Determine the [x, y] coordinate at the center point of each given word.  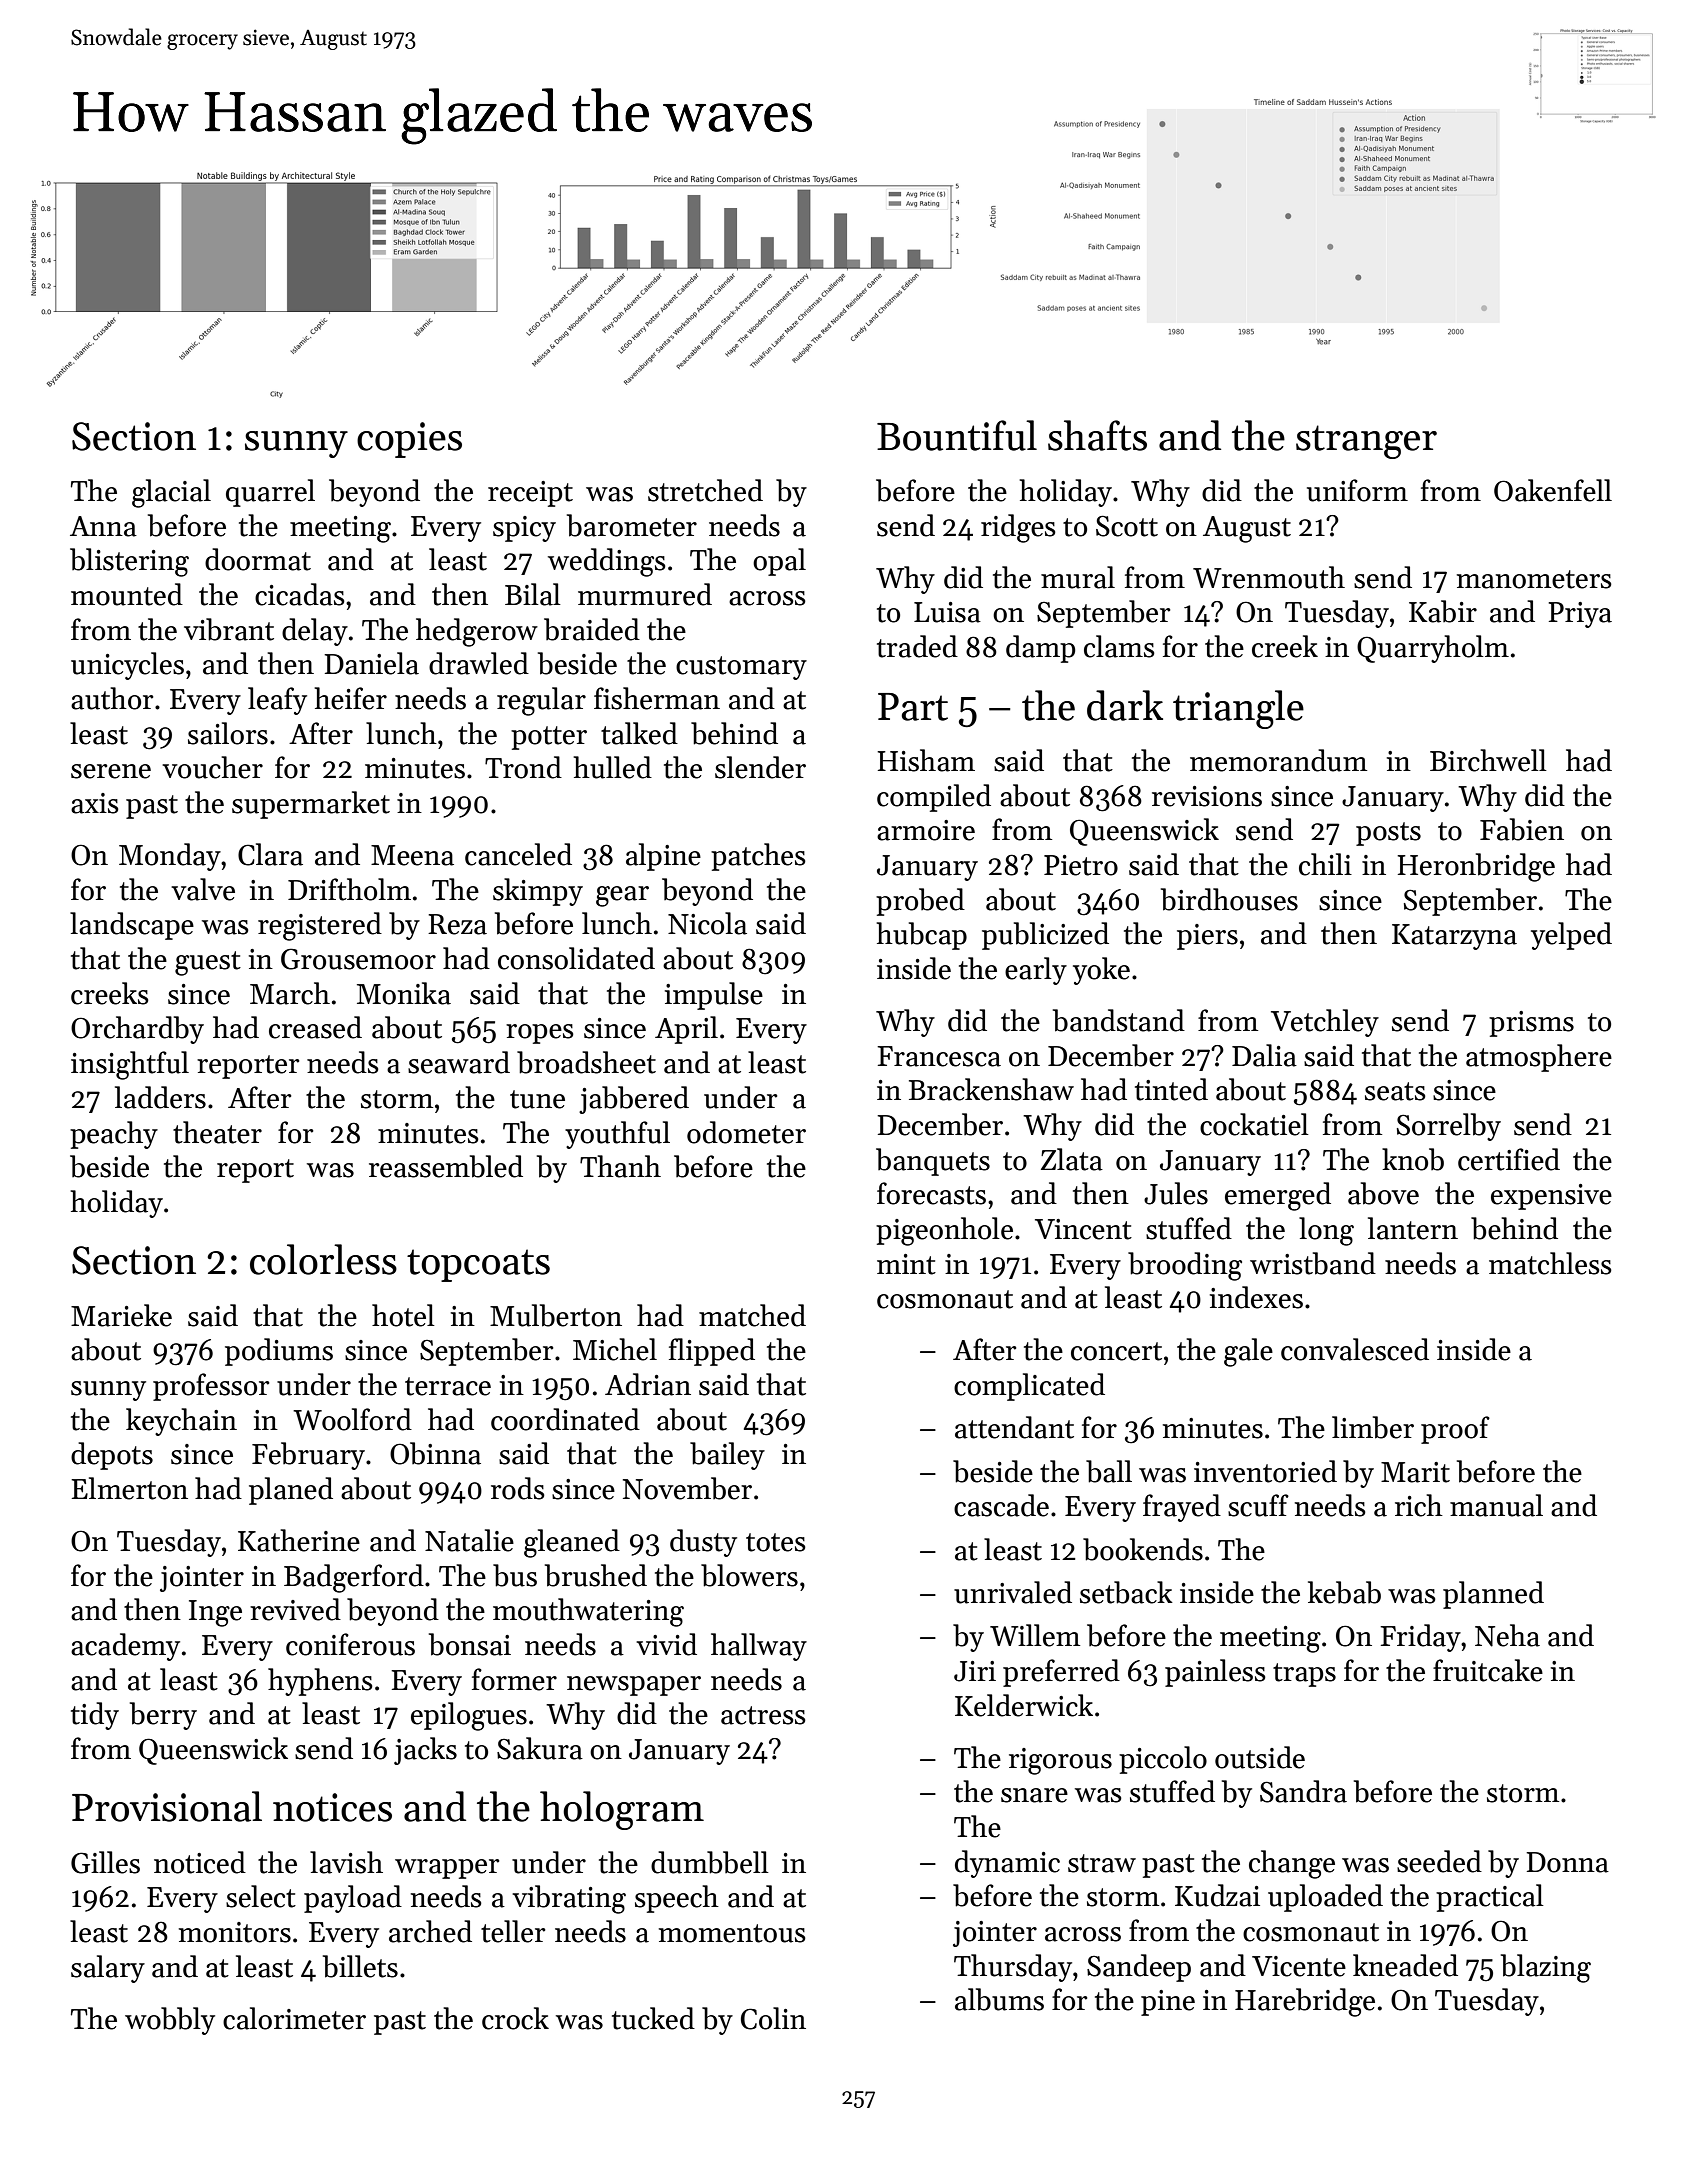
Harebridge [1305, 2002]
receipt [530, 494]
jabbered [634, 1100]
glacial [171, 493]
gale [1248, 1352]
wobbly [170, 2021]
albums [999, 1999]
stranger [1366, 442]
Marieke [121, 1315]
